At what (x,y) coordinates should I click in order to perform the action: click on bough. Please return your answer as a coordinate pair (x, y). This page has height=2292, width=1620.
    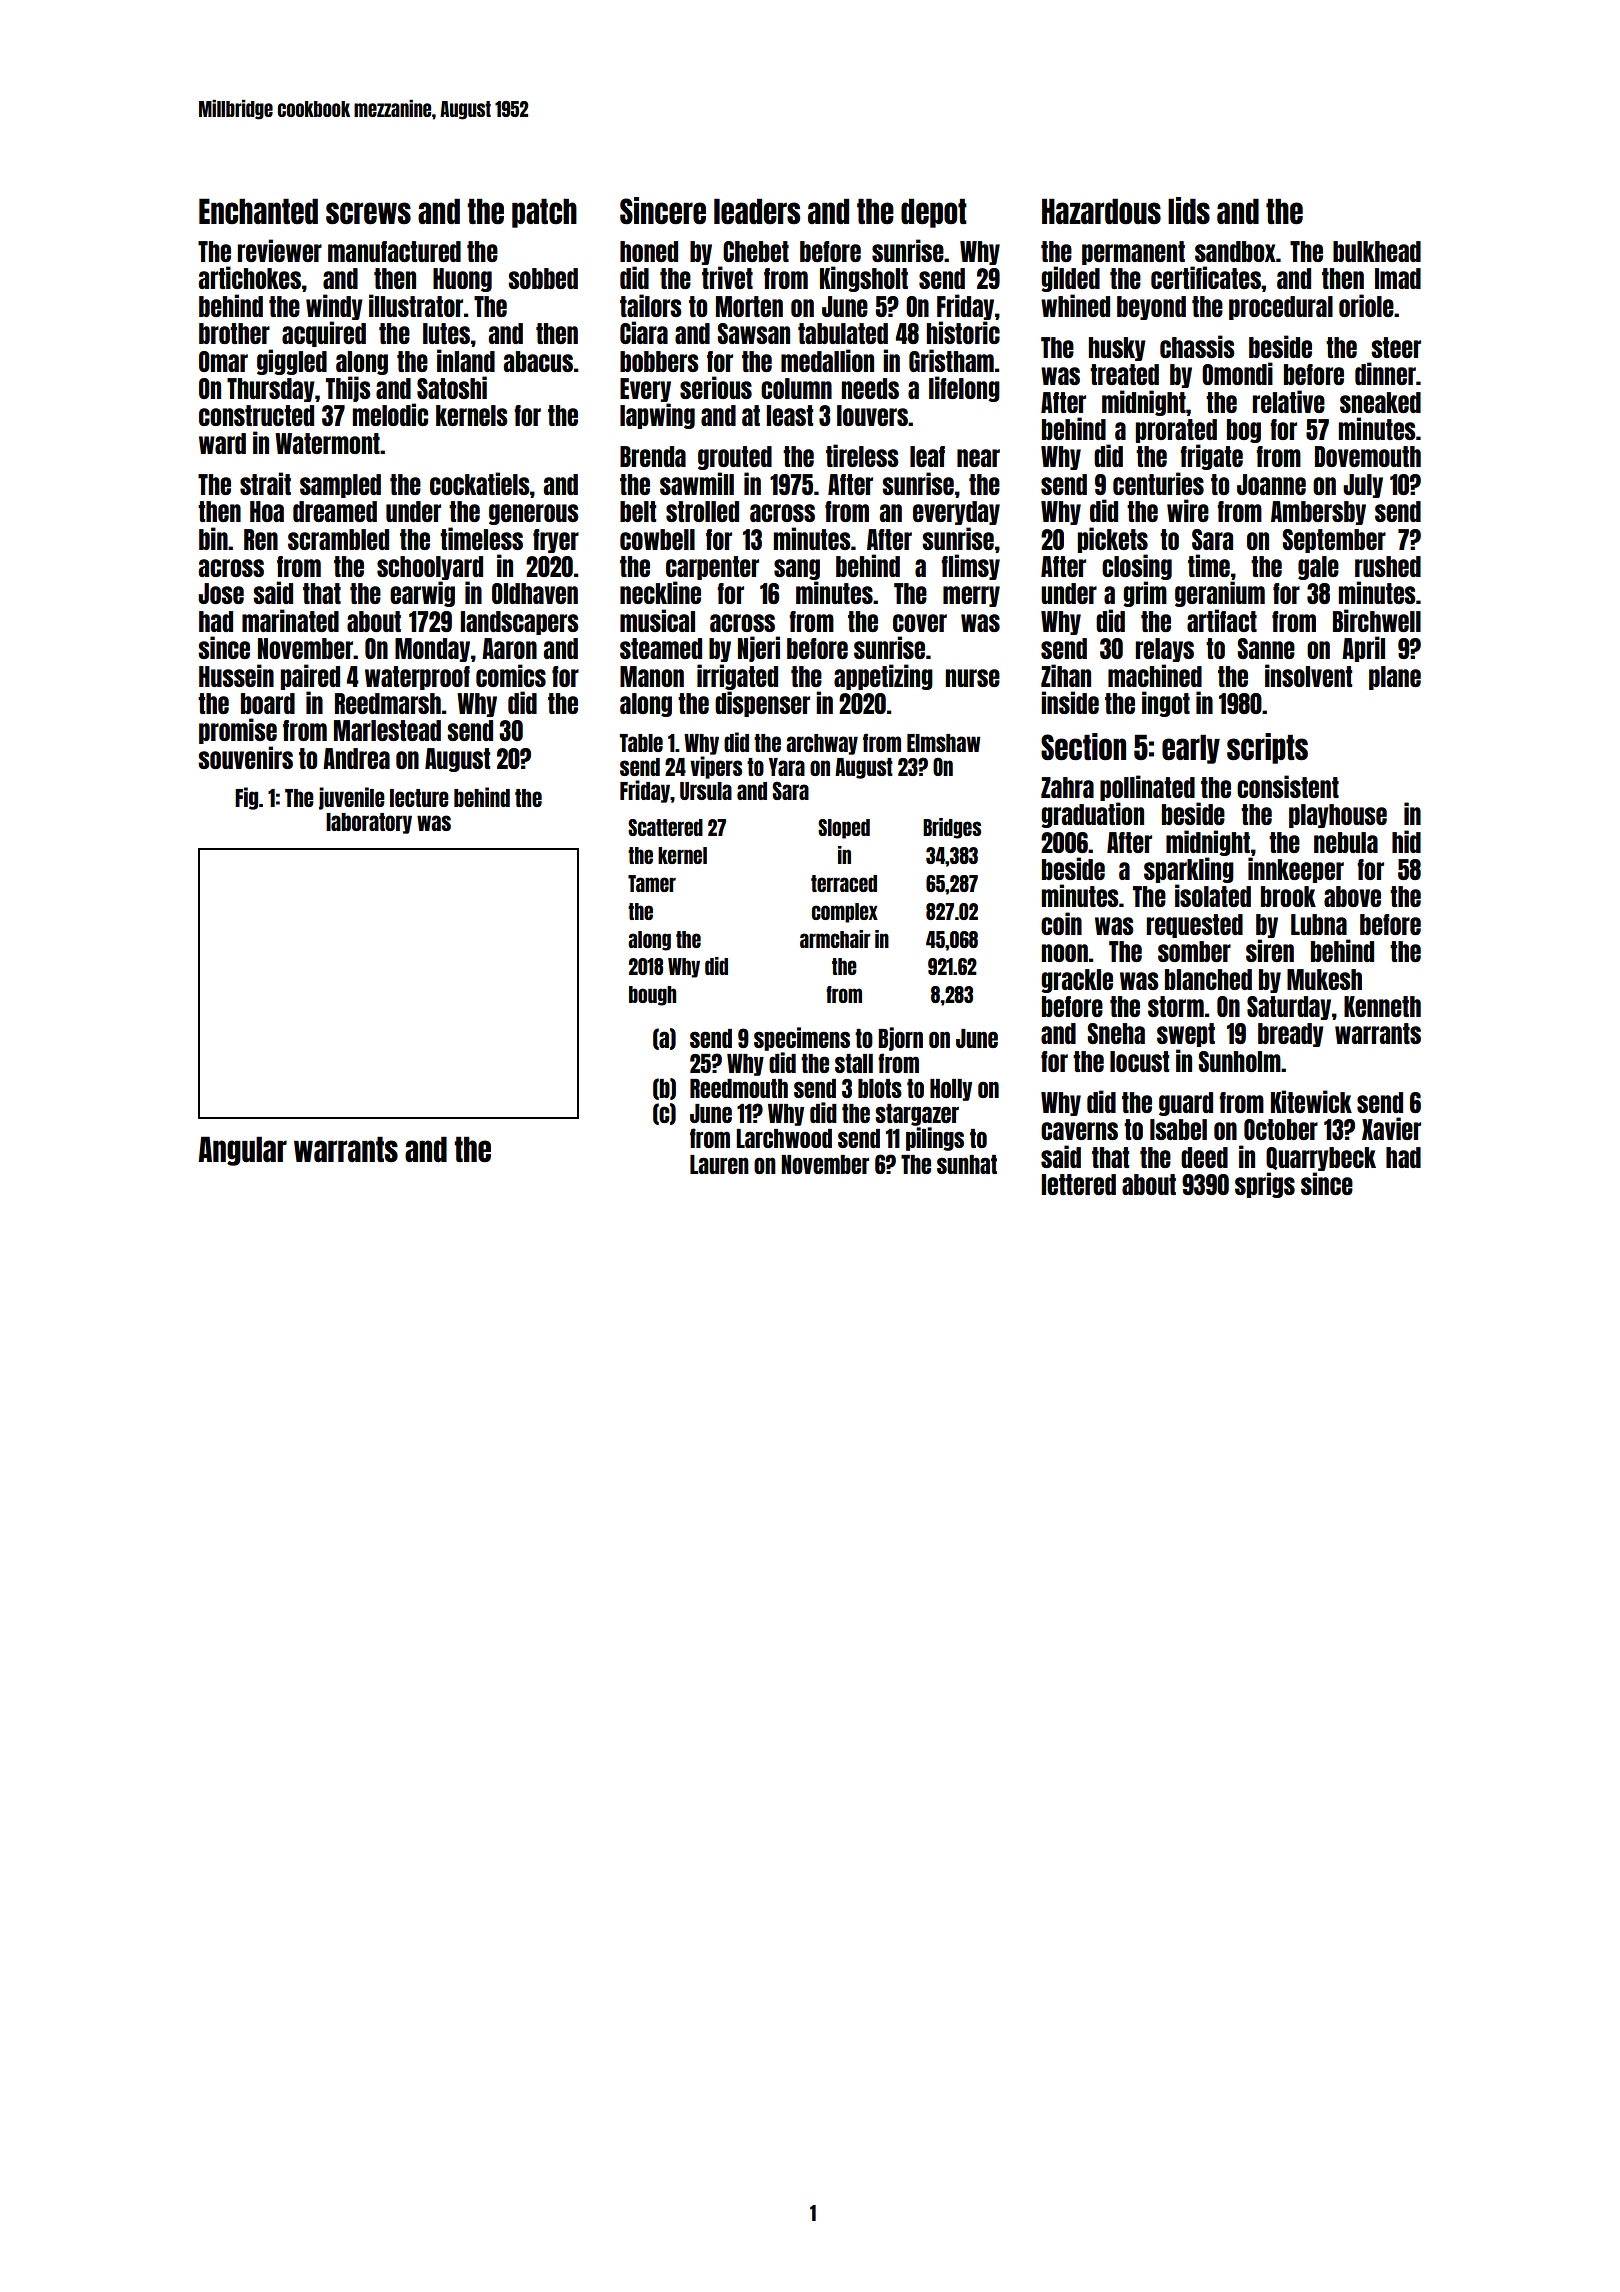
    Looking at the image, I should click on (652, 996).
